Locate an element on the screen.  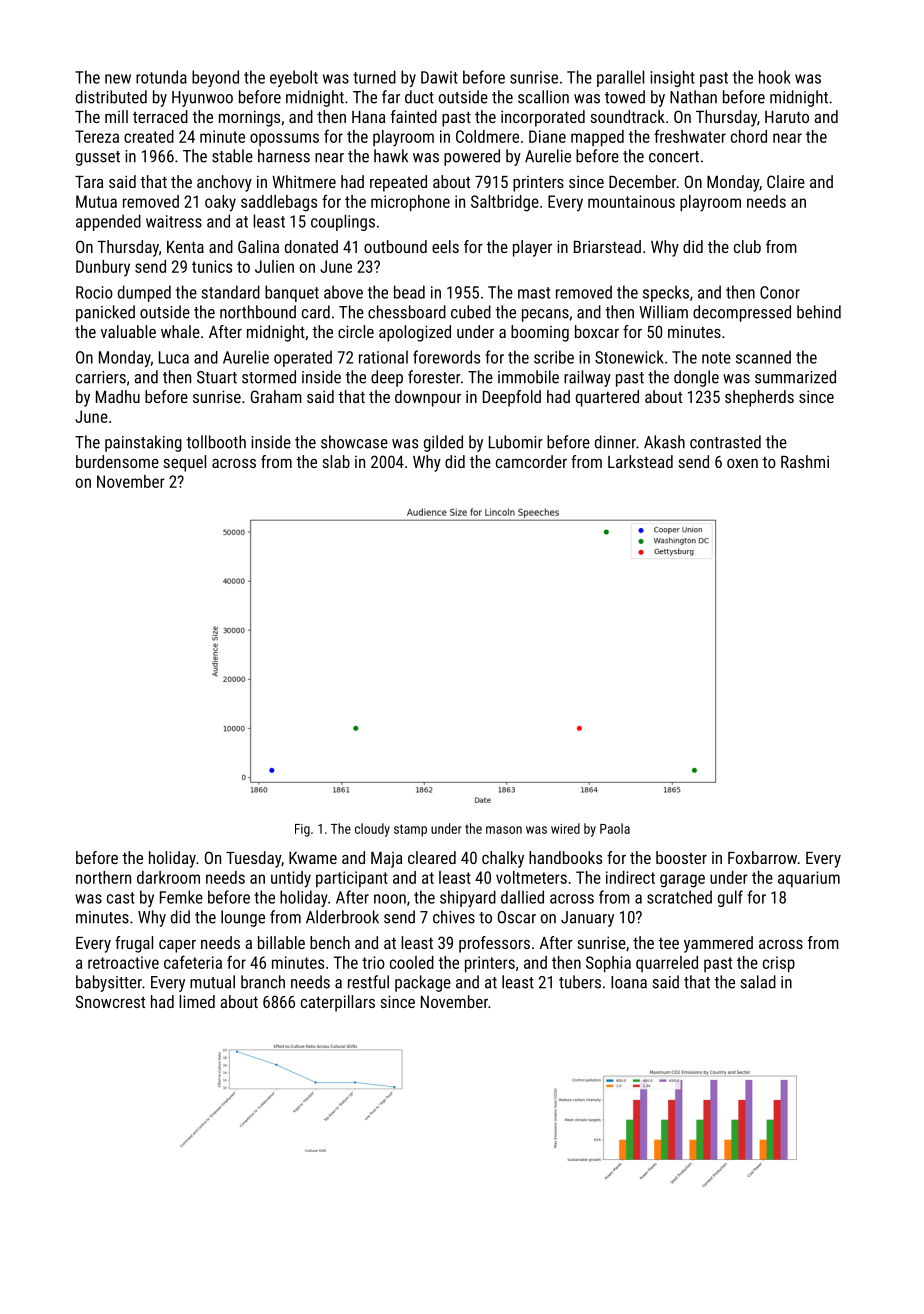
Haruto is located at coordinates (787, 117).
